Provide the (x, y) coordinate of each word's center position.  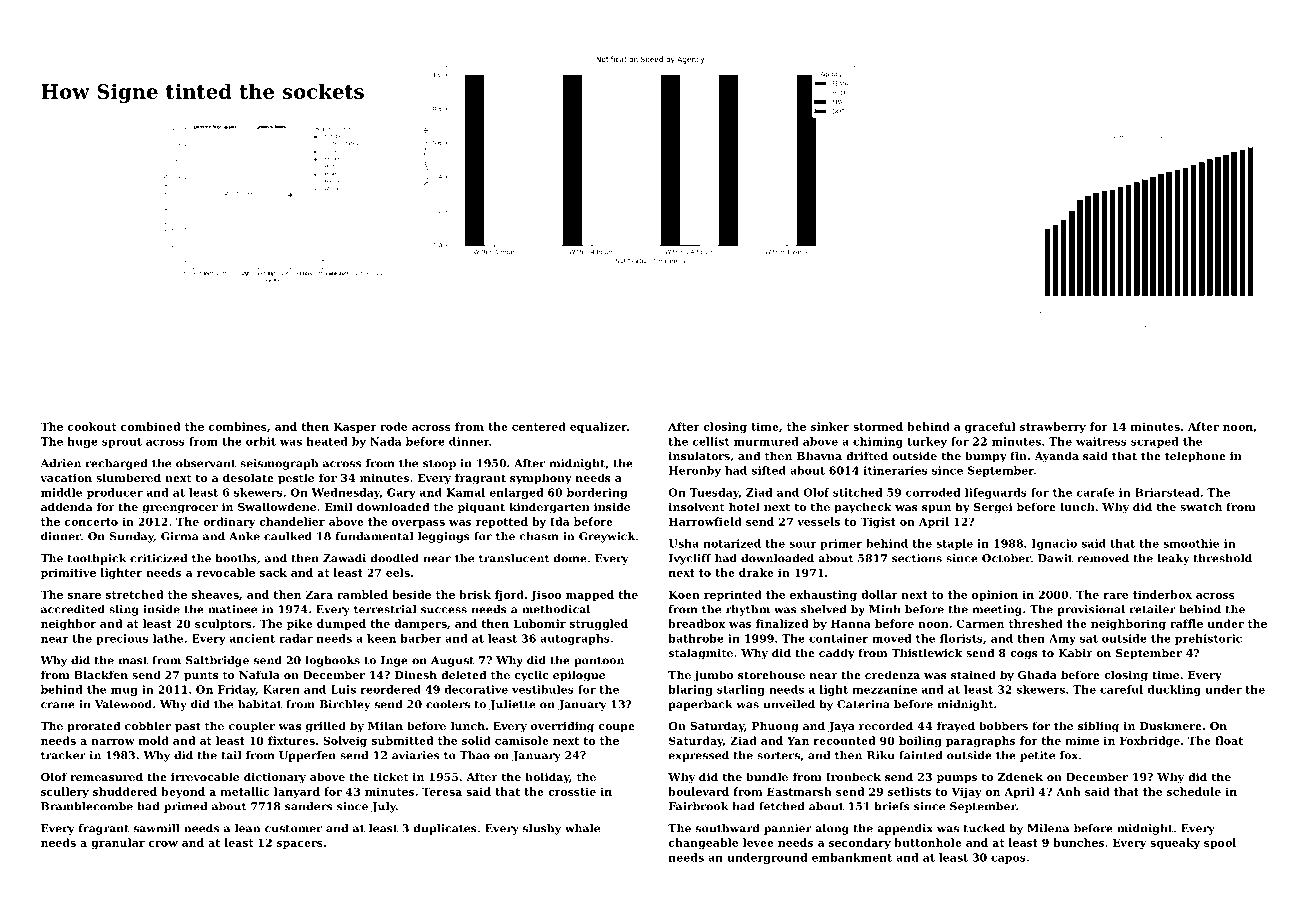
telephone (1195, 457)
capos (1008, 859)
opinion (995, 595)
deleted (464, 674)
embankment (852, 857)
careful (1121, 689)
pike (300, 624)
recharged (117, 464)
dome (570, 558)
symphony (541, 479)
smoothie (1191, 543)
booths (236, 558)
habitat (260, 704)
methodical (556, 609)
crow (163, 844)
